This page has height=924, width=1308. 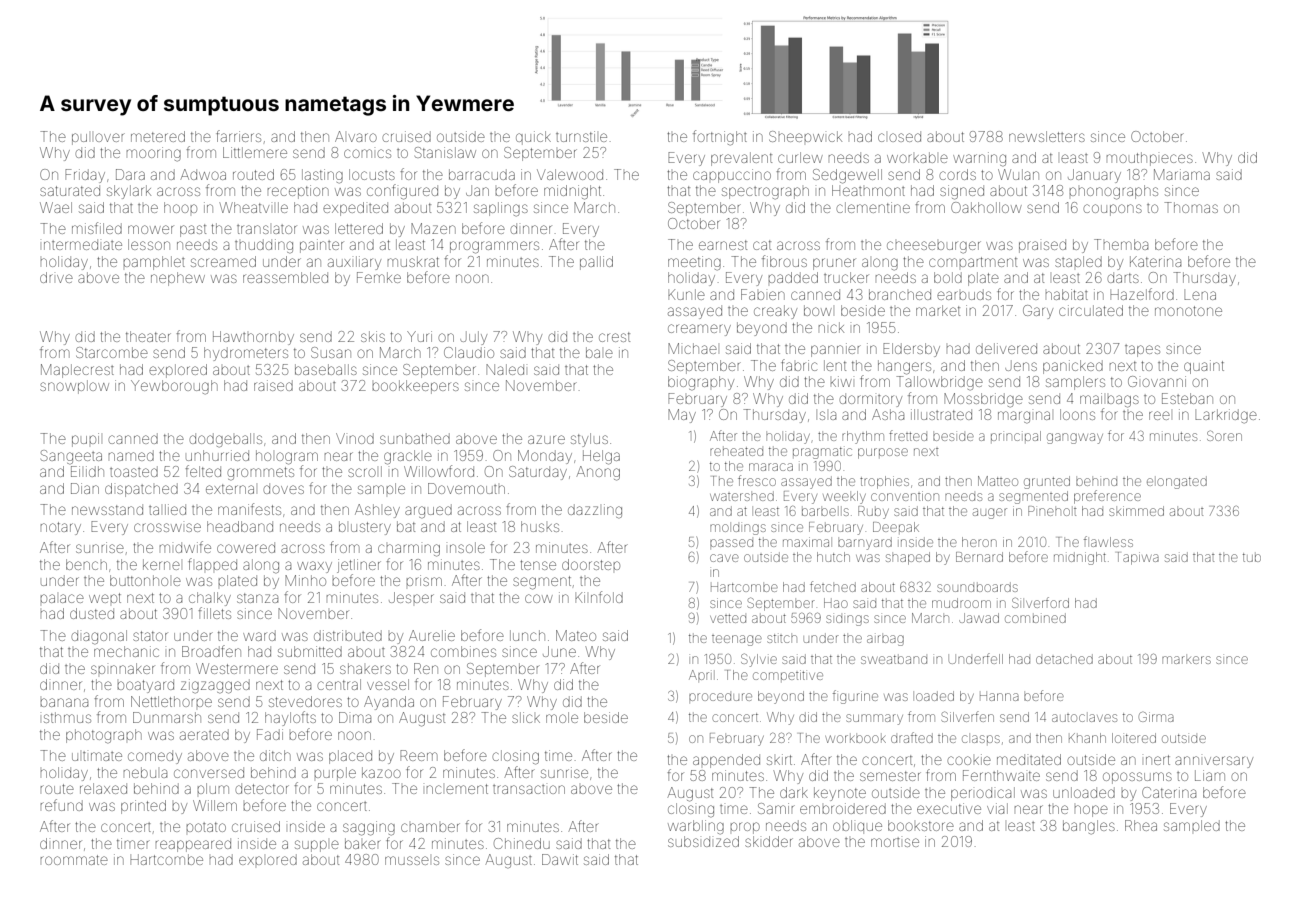 I want to click on toasted, so click(x=134, y=471).
